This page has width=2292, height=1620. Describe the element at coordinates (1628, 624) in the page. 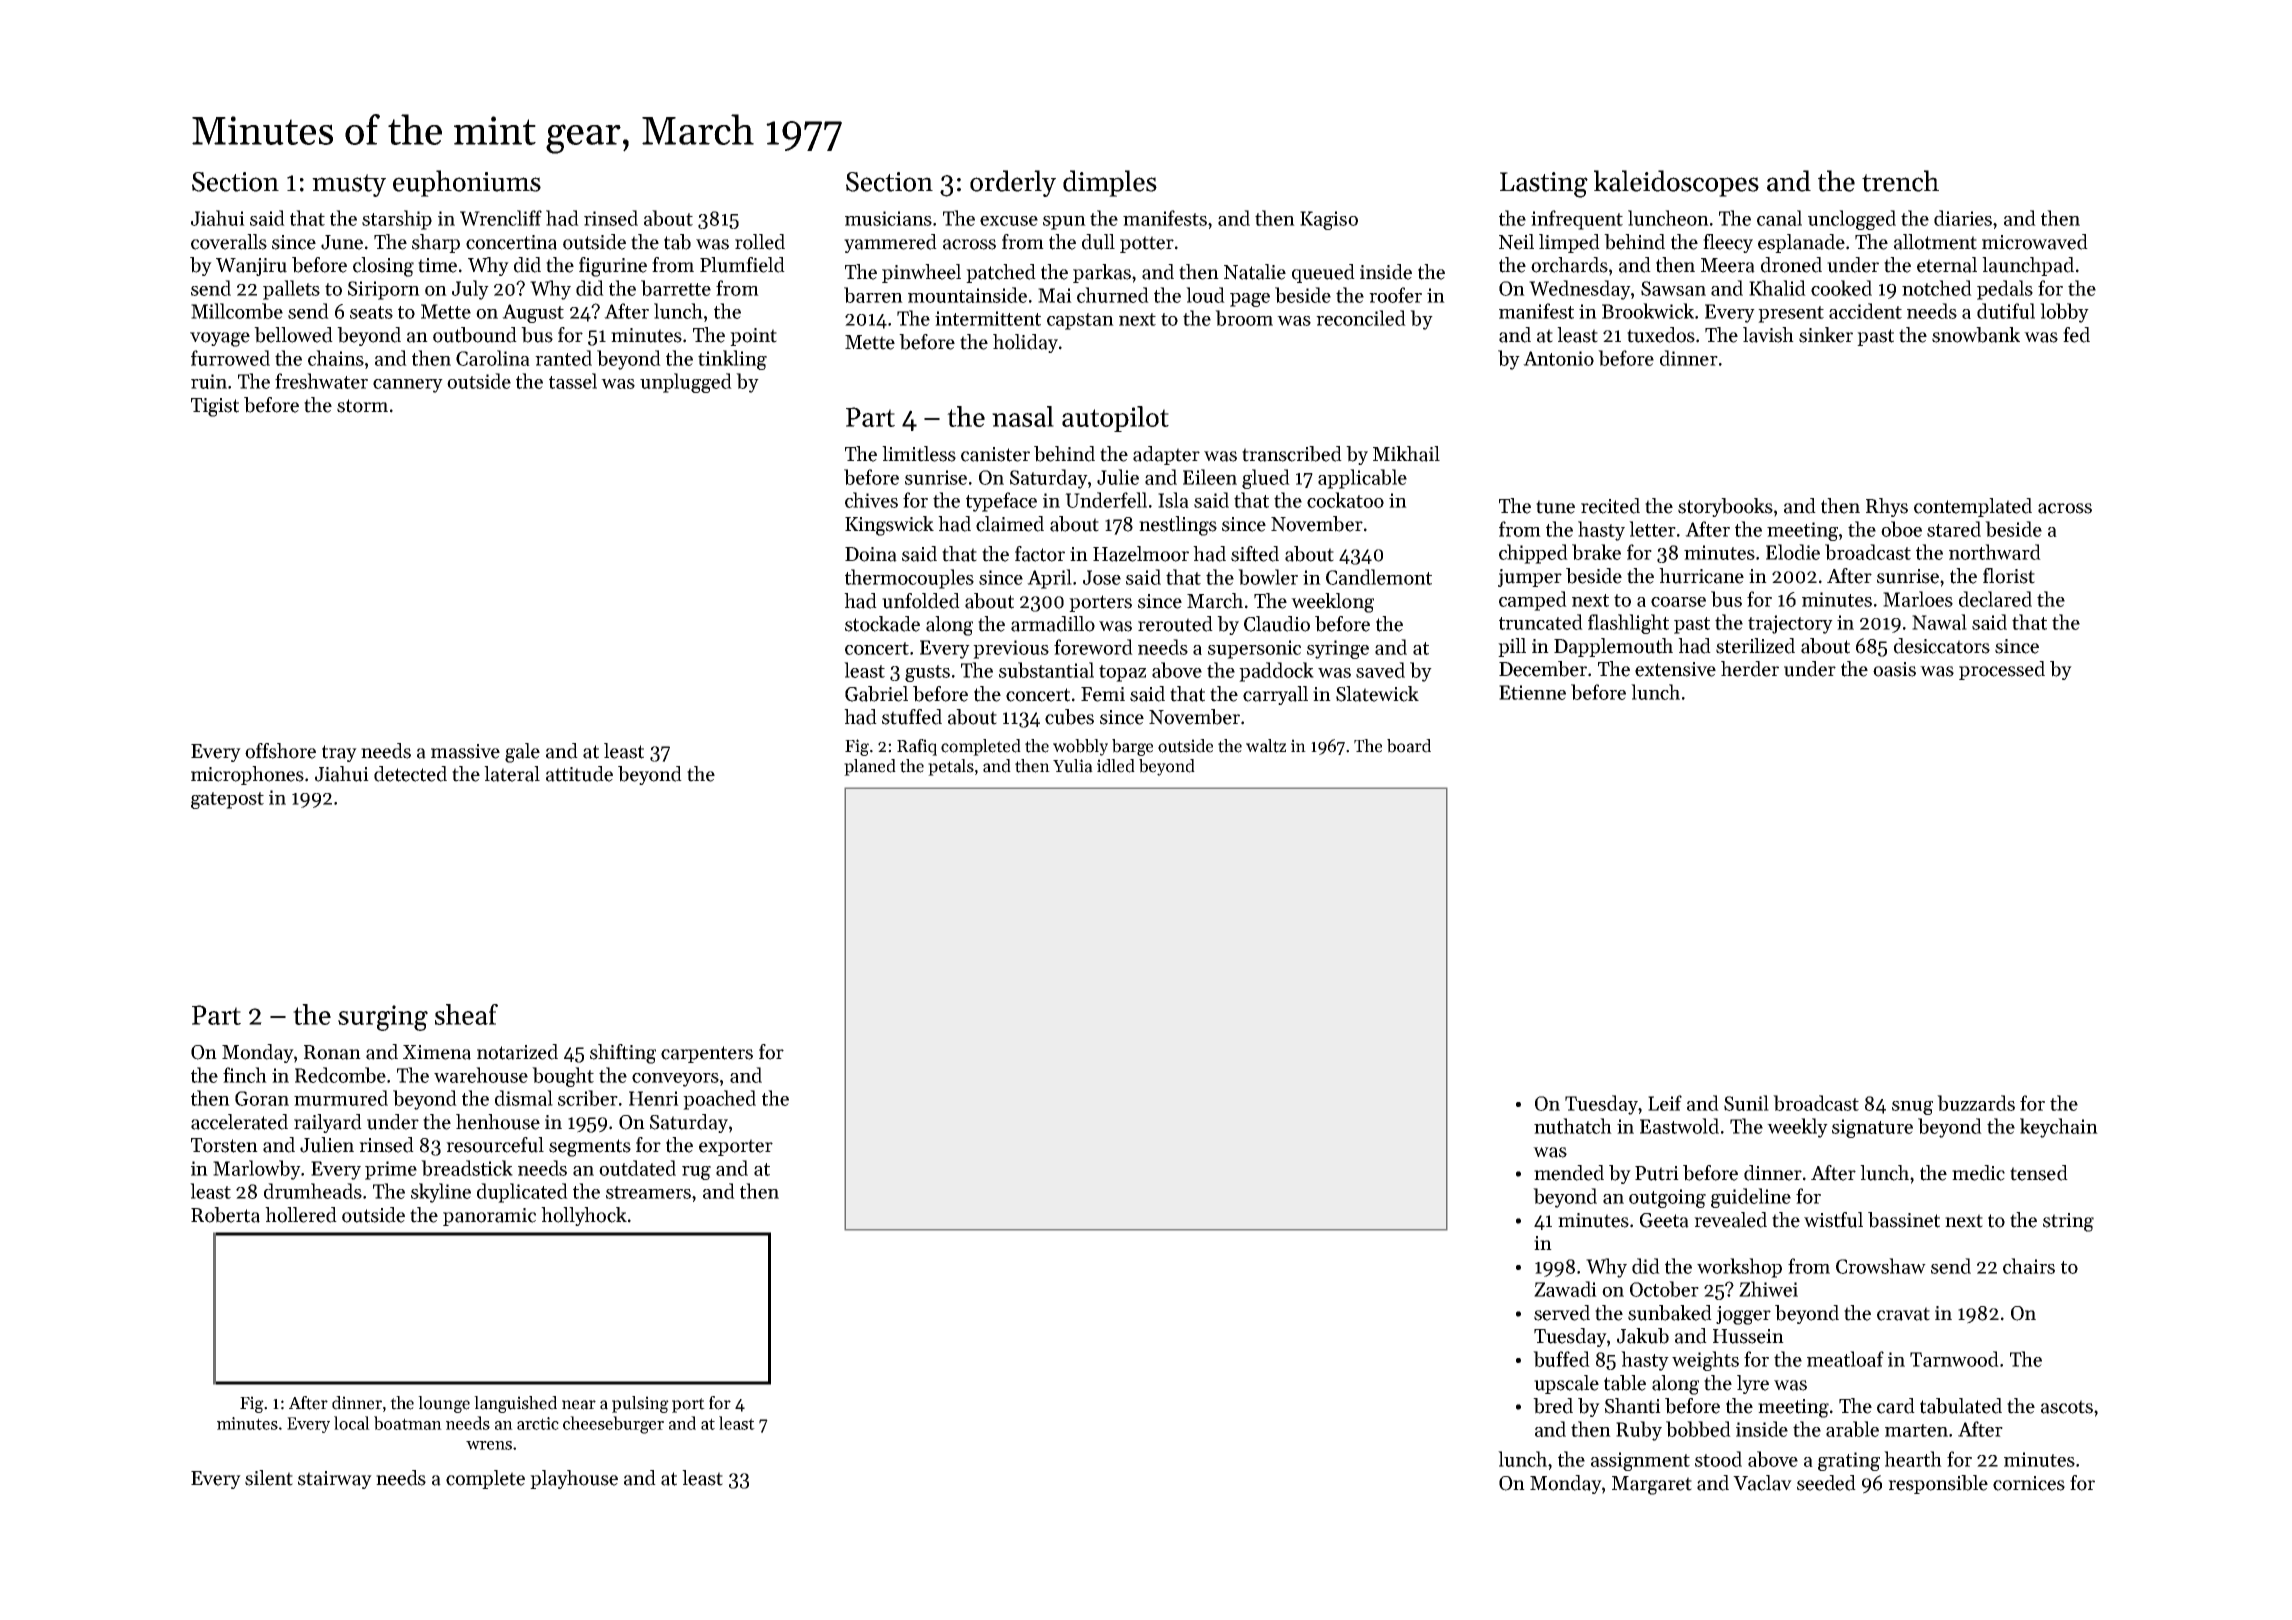

I see `flashlight` at that location.
